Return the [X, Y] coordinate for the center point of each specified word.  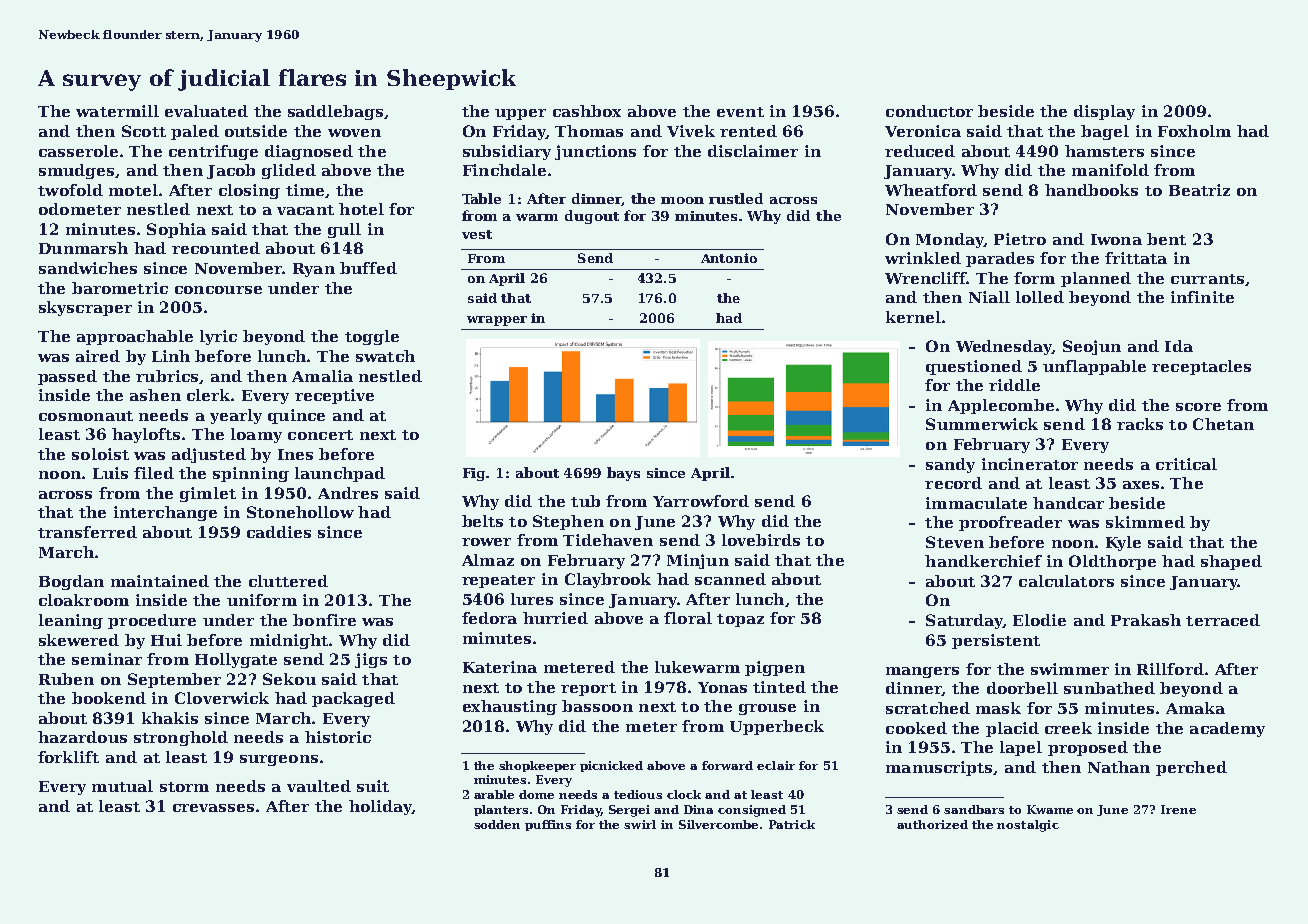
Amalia [322, 376]
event [740, 112]
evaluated [206, 111]
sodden [497, 824]
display [1104, 112]
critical [1186, 464]
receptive [334, 396]
